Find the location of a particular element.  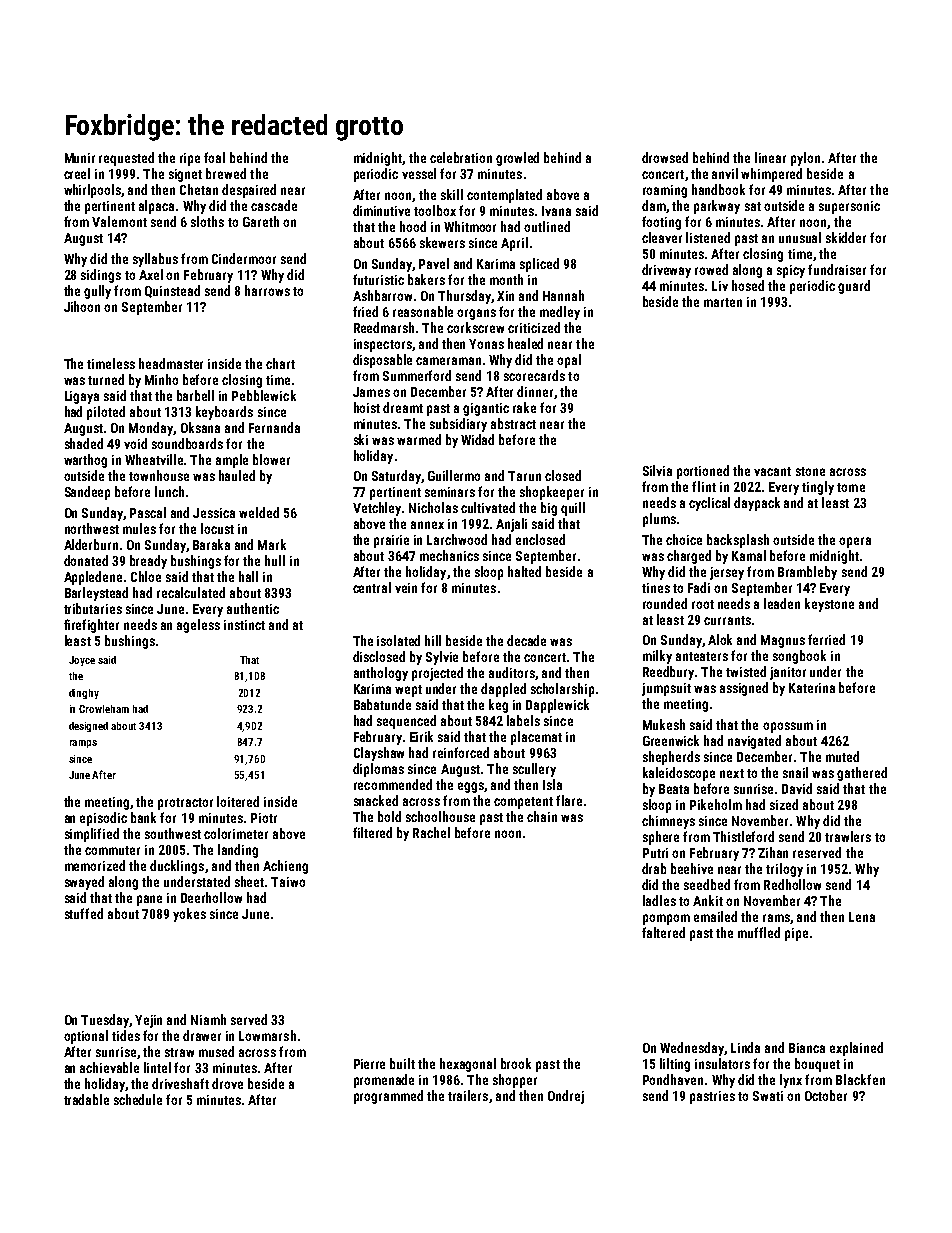

rake is located at coordinates (524, 407).
